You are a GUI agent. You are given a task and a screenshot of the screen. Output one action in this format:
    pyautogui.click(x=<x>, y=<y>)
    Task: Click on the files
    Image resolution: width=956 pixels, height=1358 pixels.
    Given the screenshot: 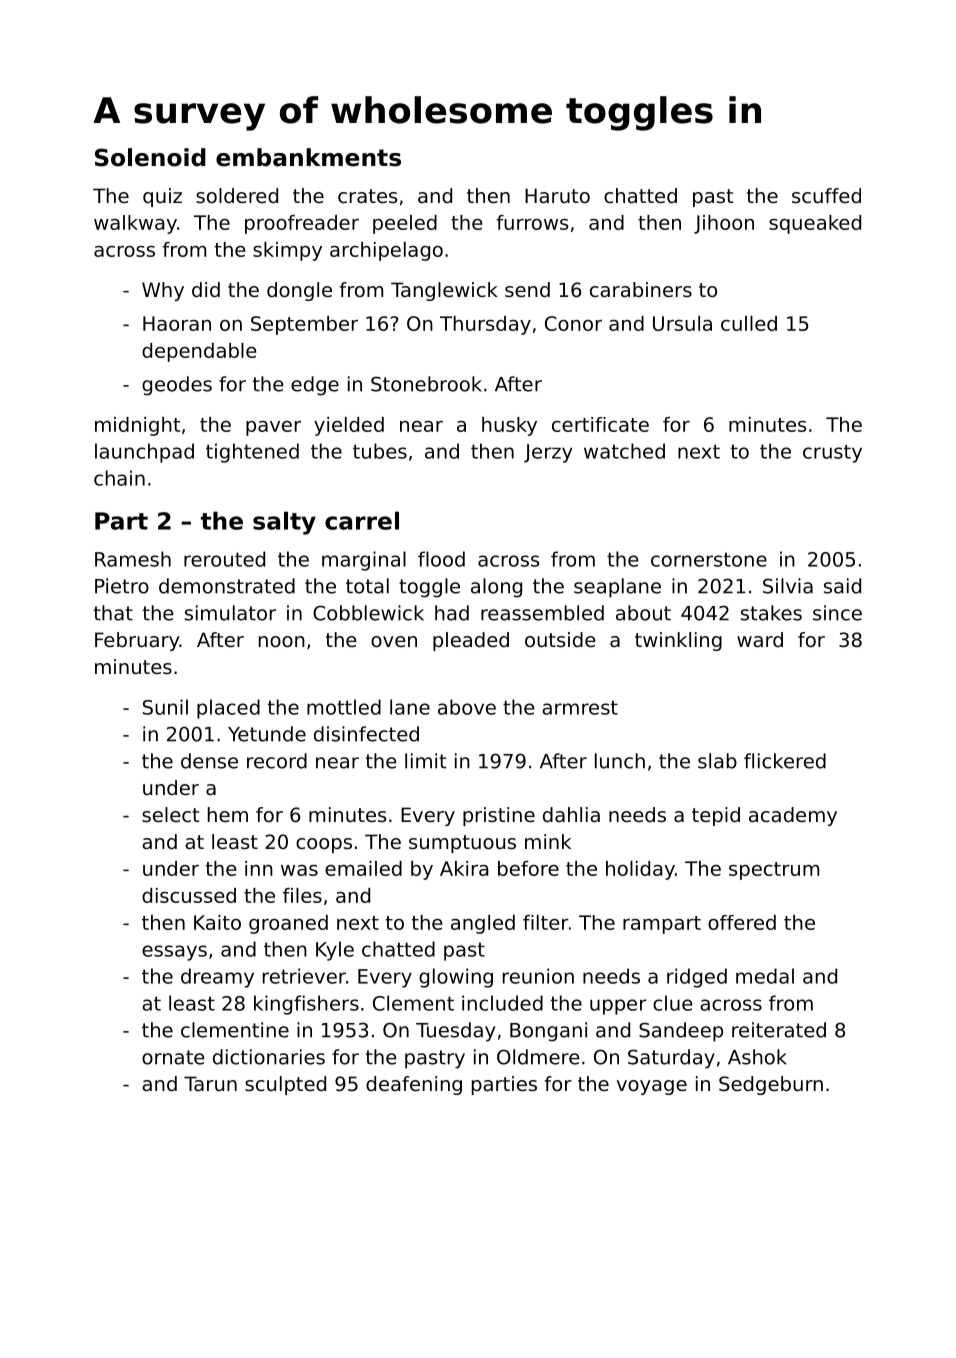 What is the action you would take?
    pyautogui.click(x=302, y=895)
